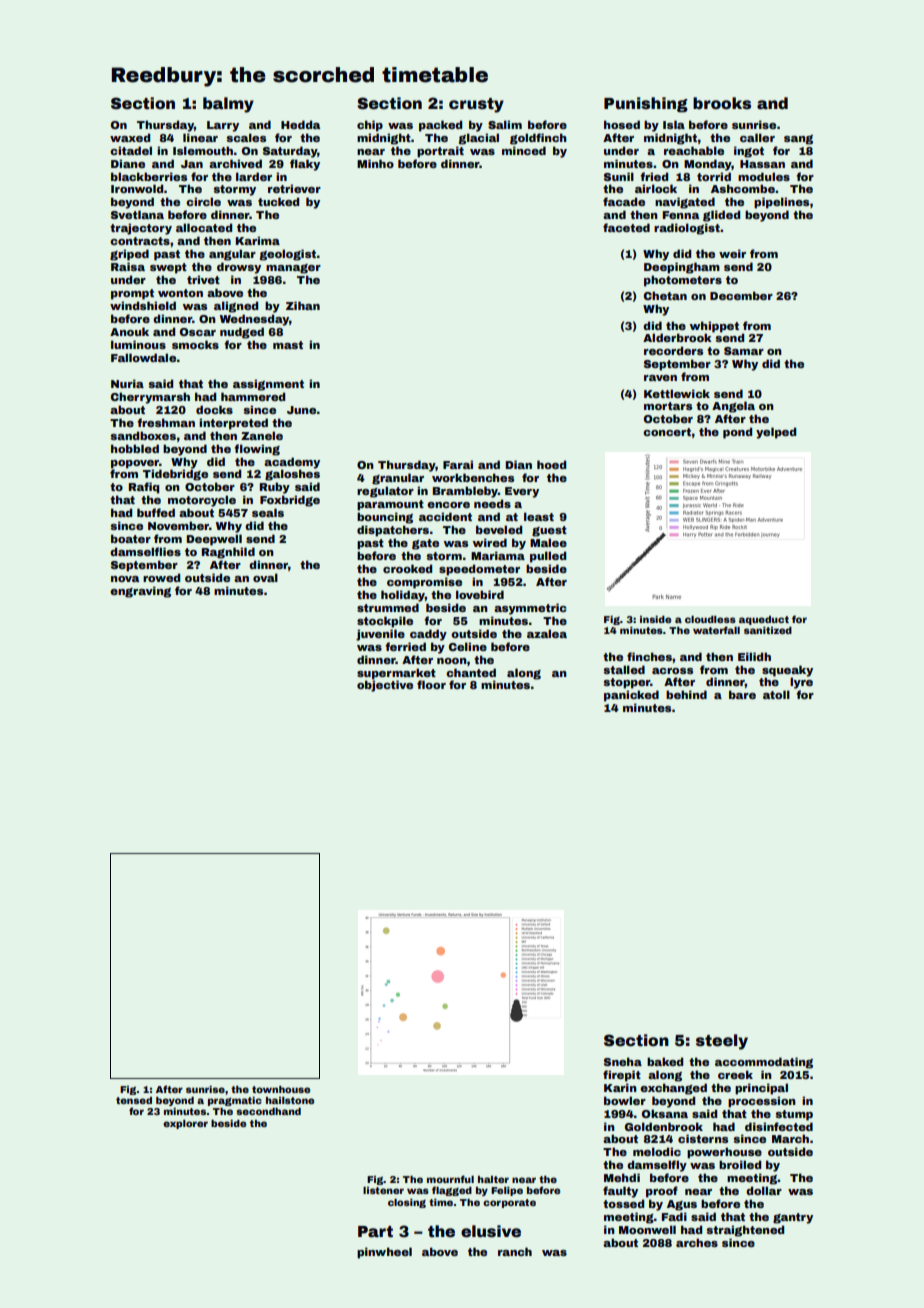  Describe the element at coordinates (505, 124) in the screenshot. I see `Salim` at that location.
